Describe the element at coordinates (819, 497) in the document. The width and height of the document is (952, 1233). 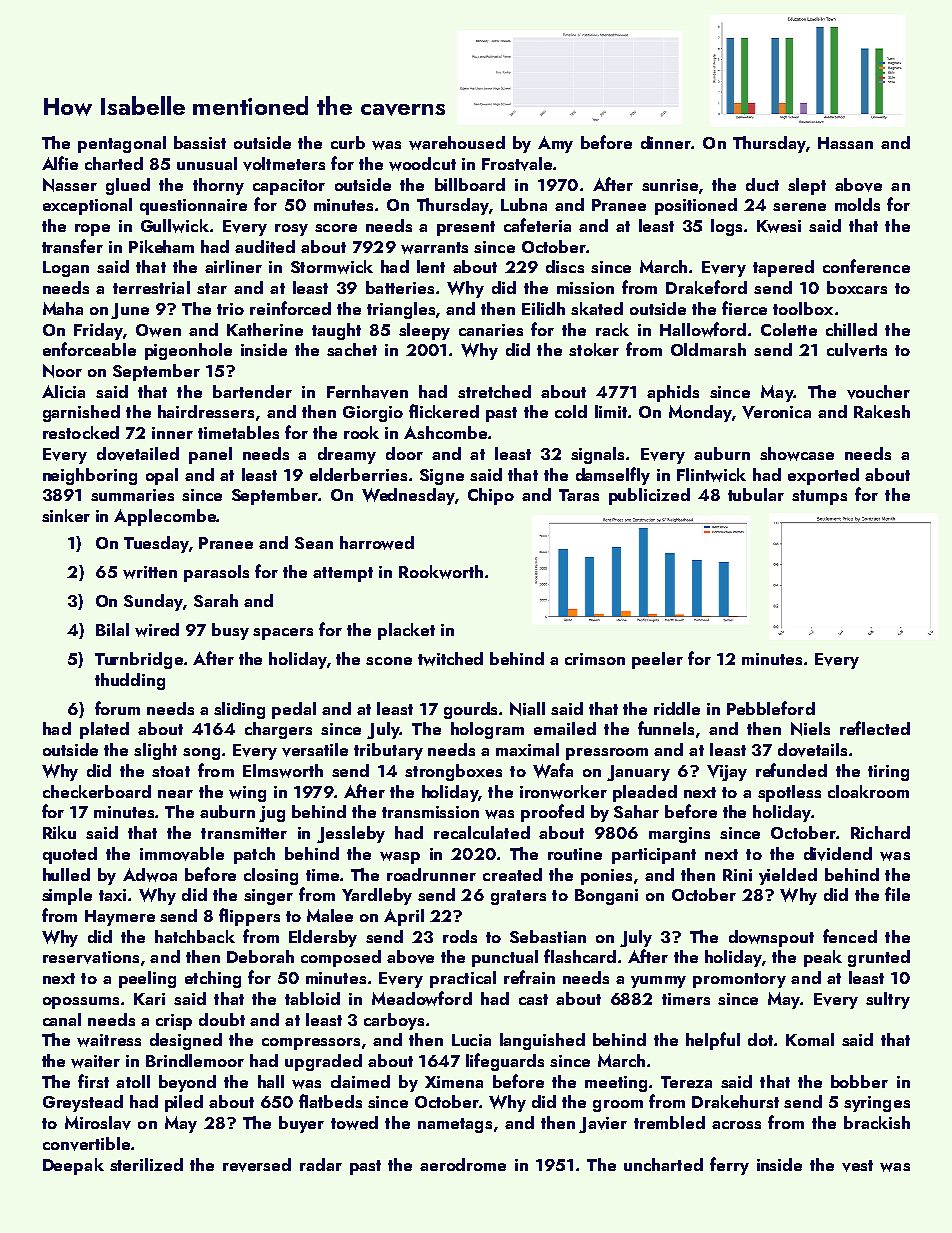
I see `stumps` at that location.
